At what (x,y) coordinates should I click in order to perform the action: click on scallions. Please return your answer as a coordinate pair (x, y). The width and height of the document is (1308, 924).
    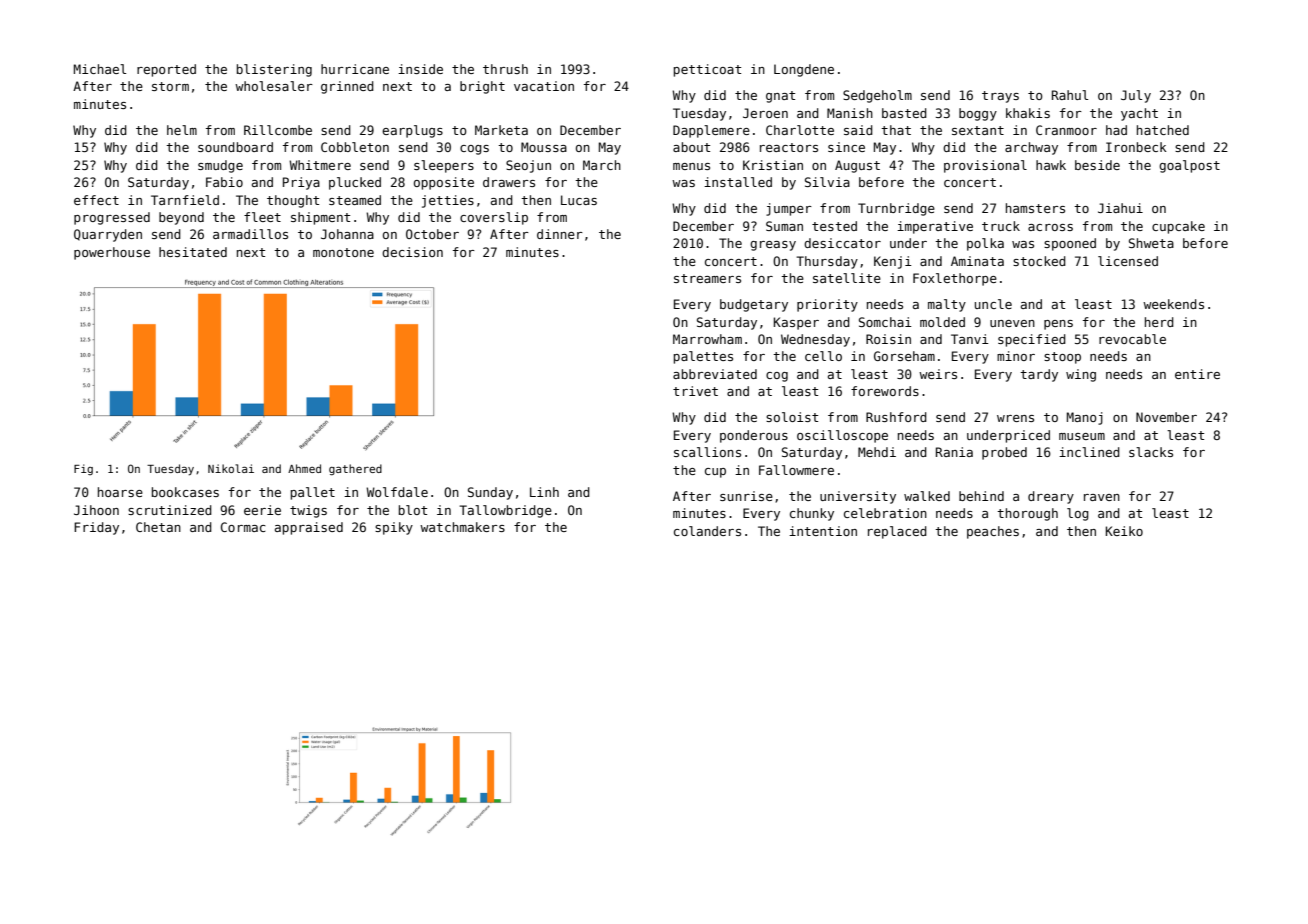
    Looking at the image, I should click on (707, 452).
